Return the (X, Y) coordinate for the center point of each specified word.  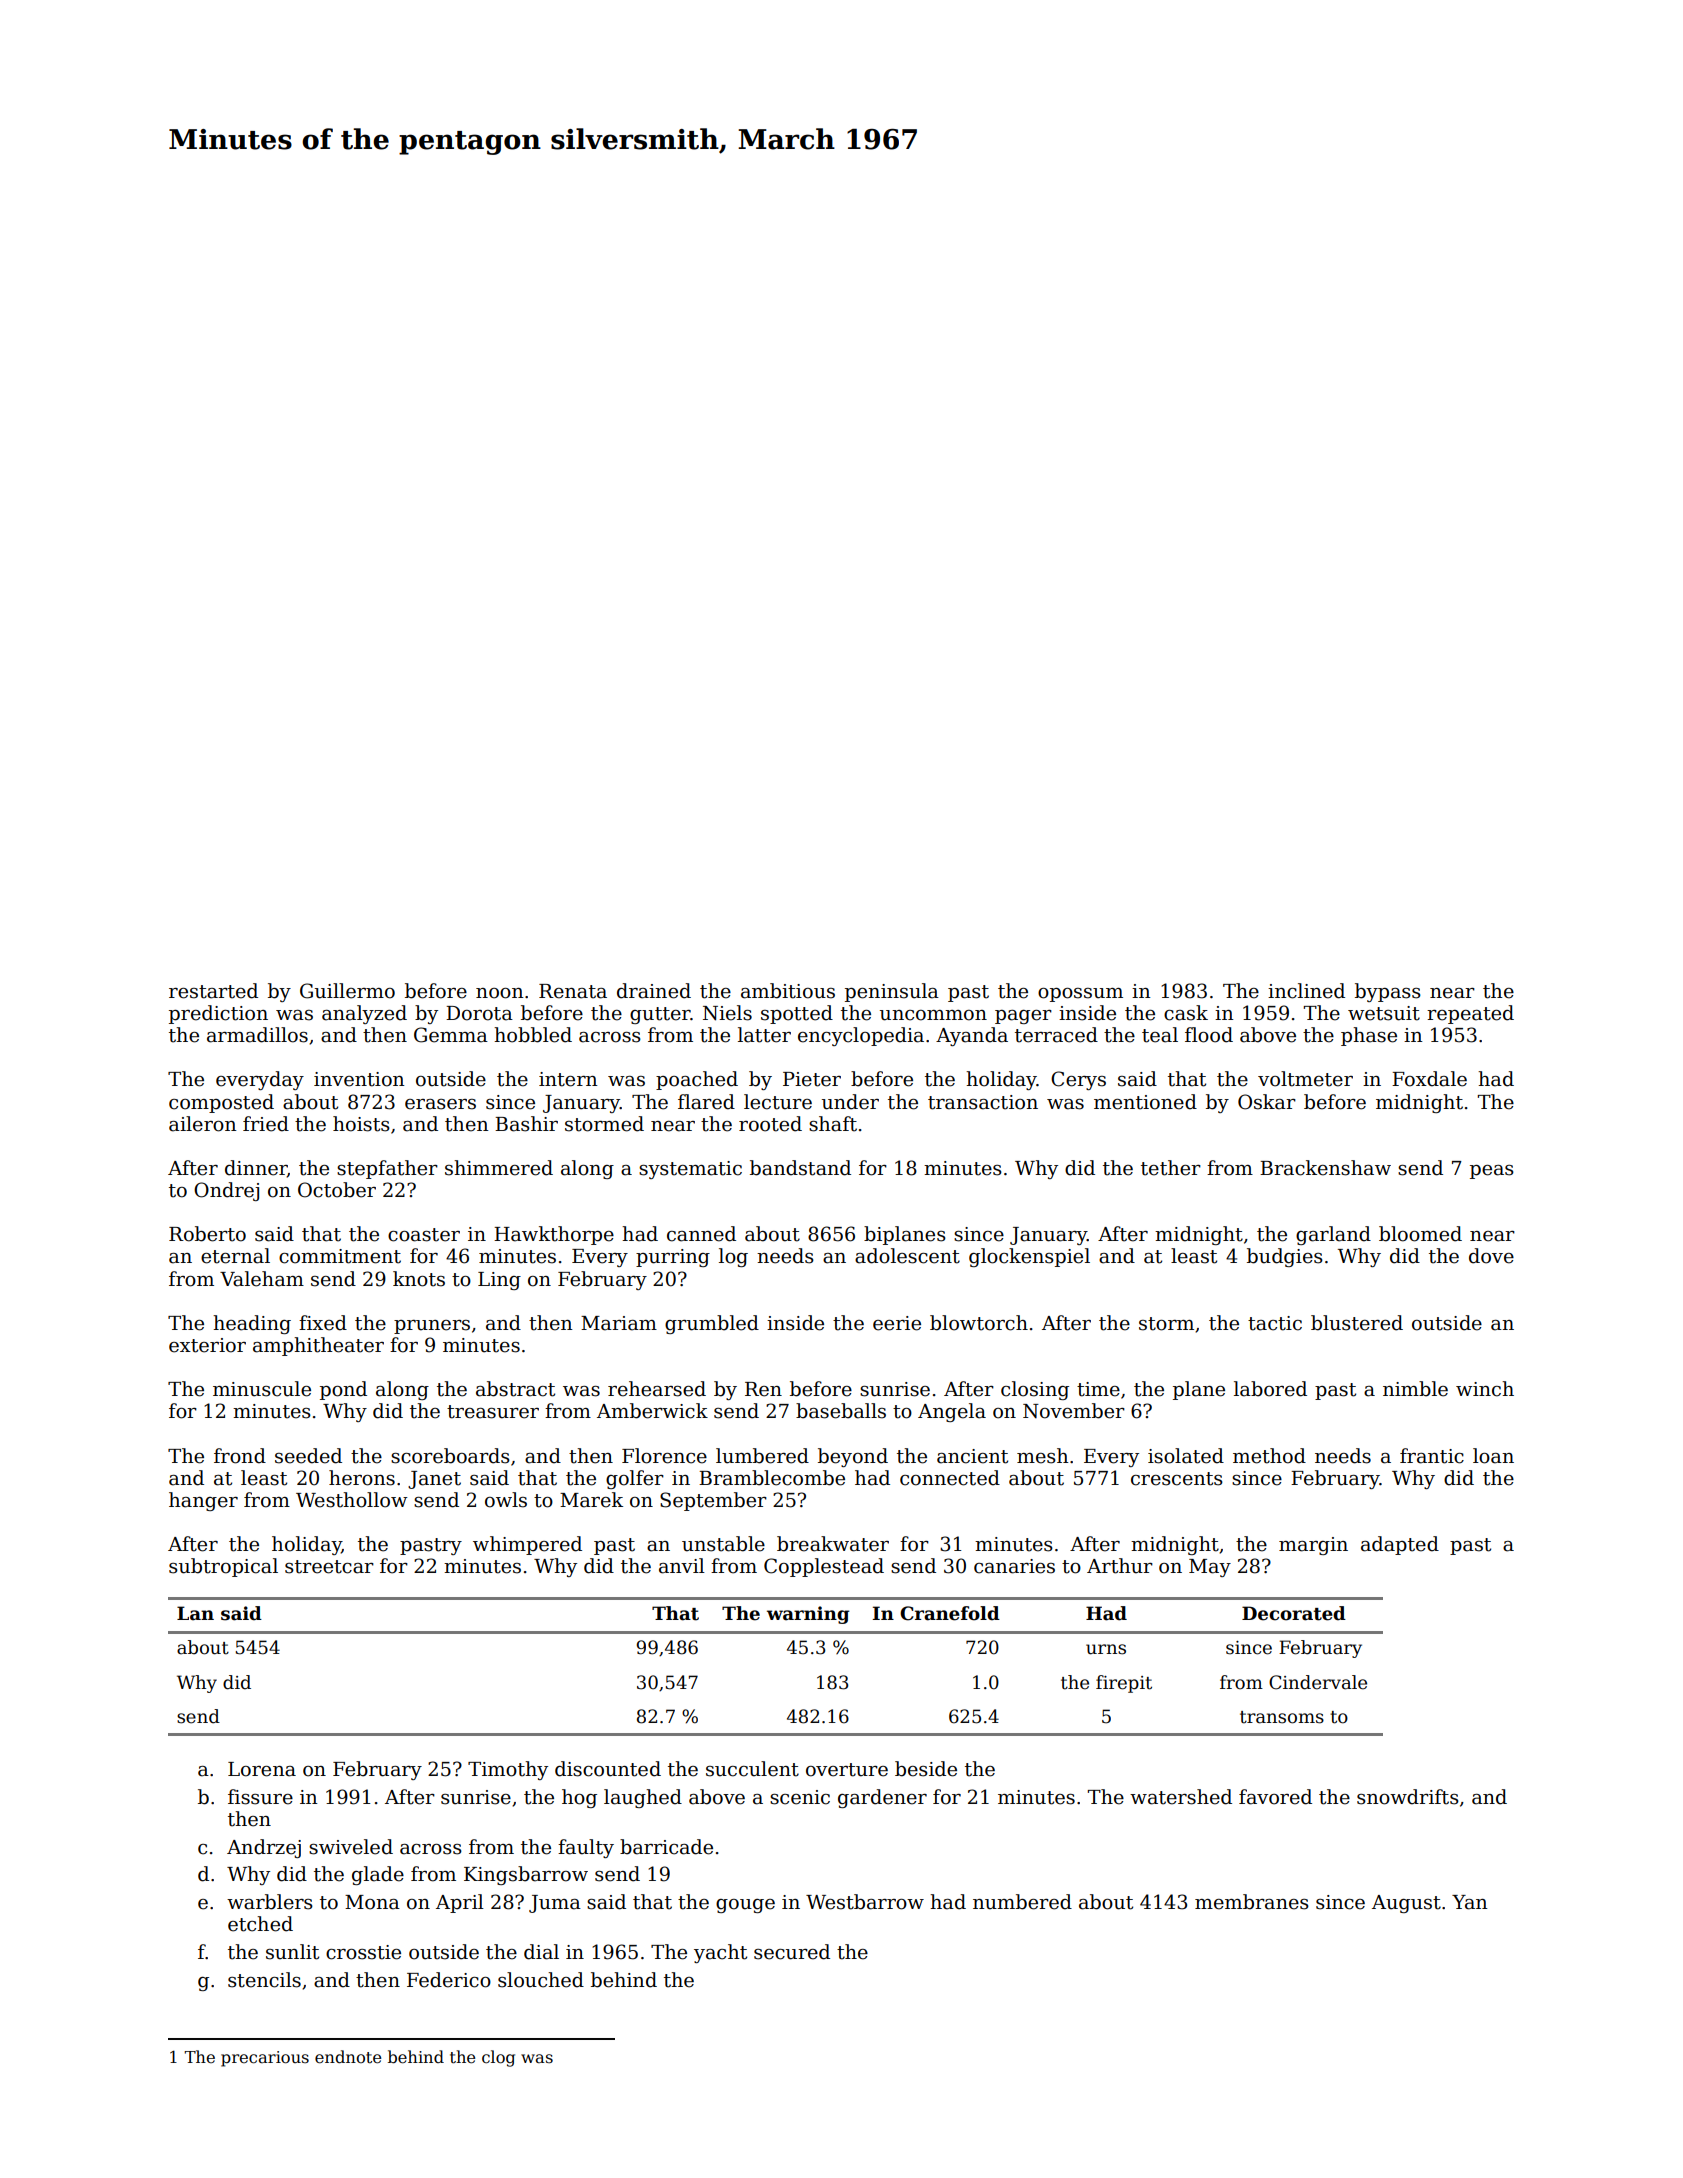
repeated (1470, 1014)
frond (240, 1456)
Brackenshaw (1325, 1168)
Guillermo (347, 991)
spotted (797, 1014)
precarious (265, 2059)
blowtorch (979, 1323)
